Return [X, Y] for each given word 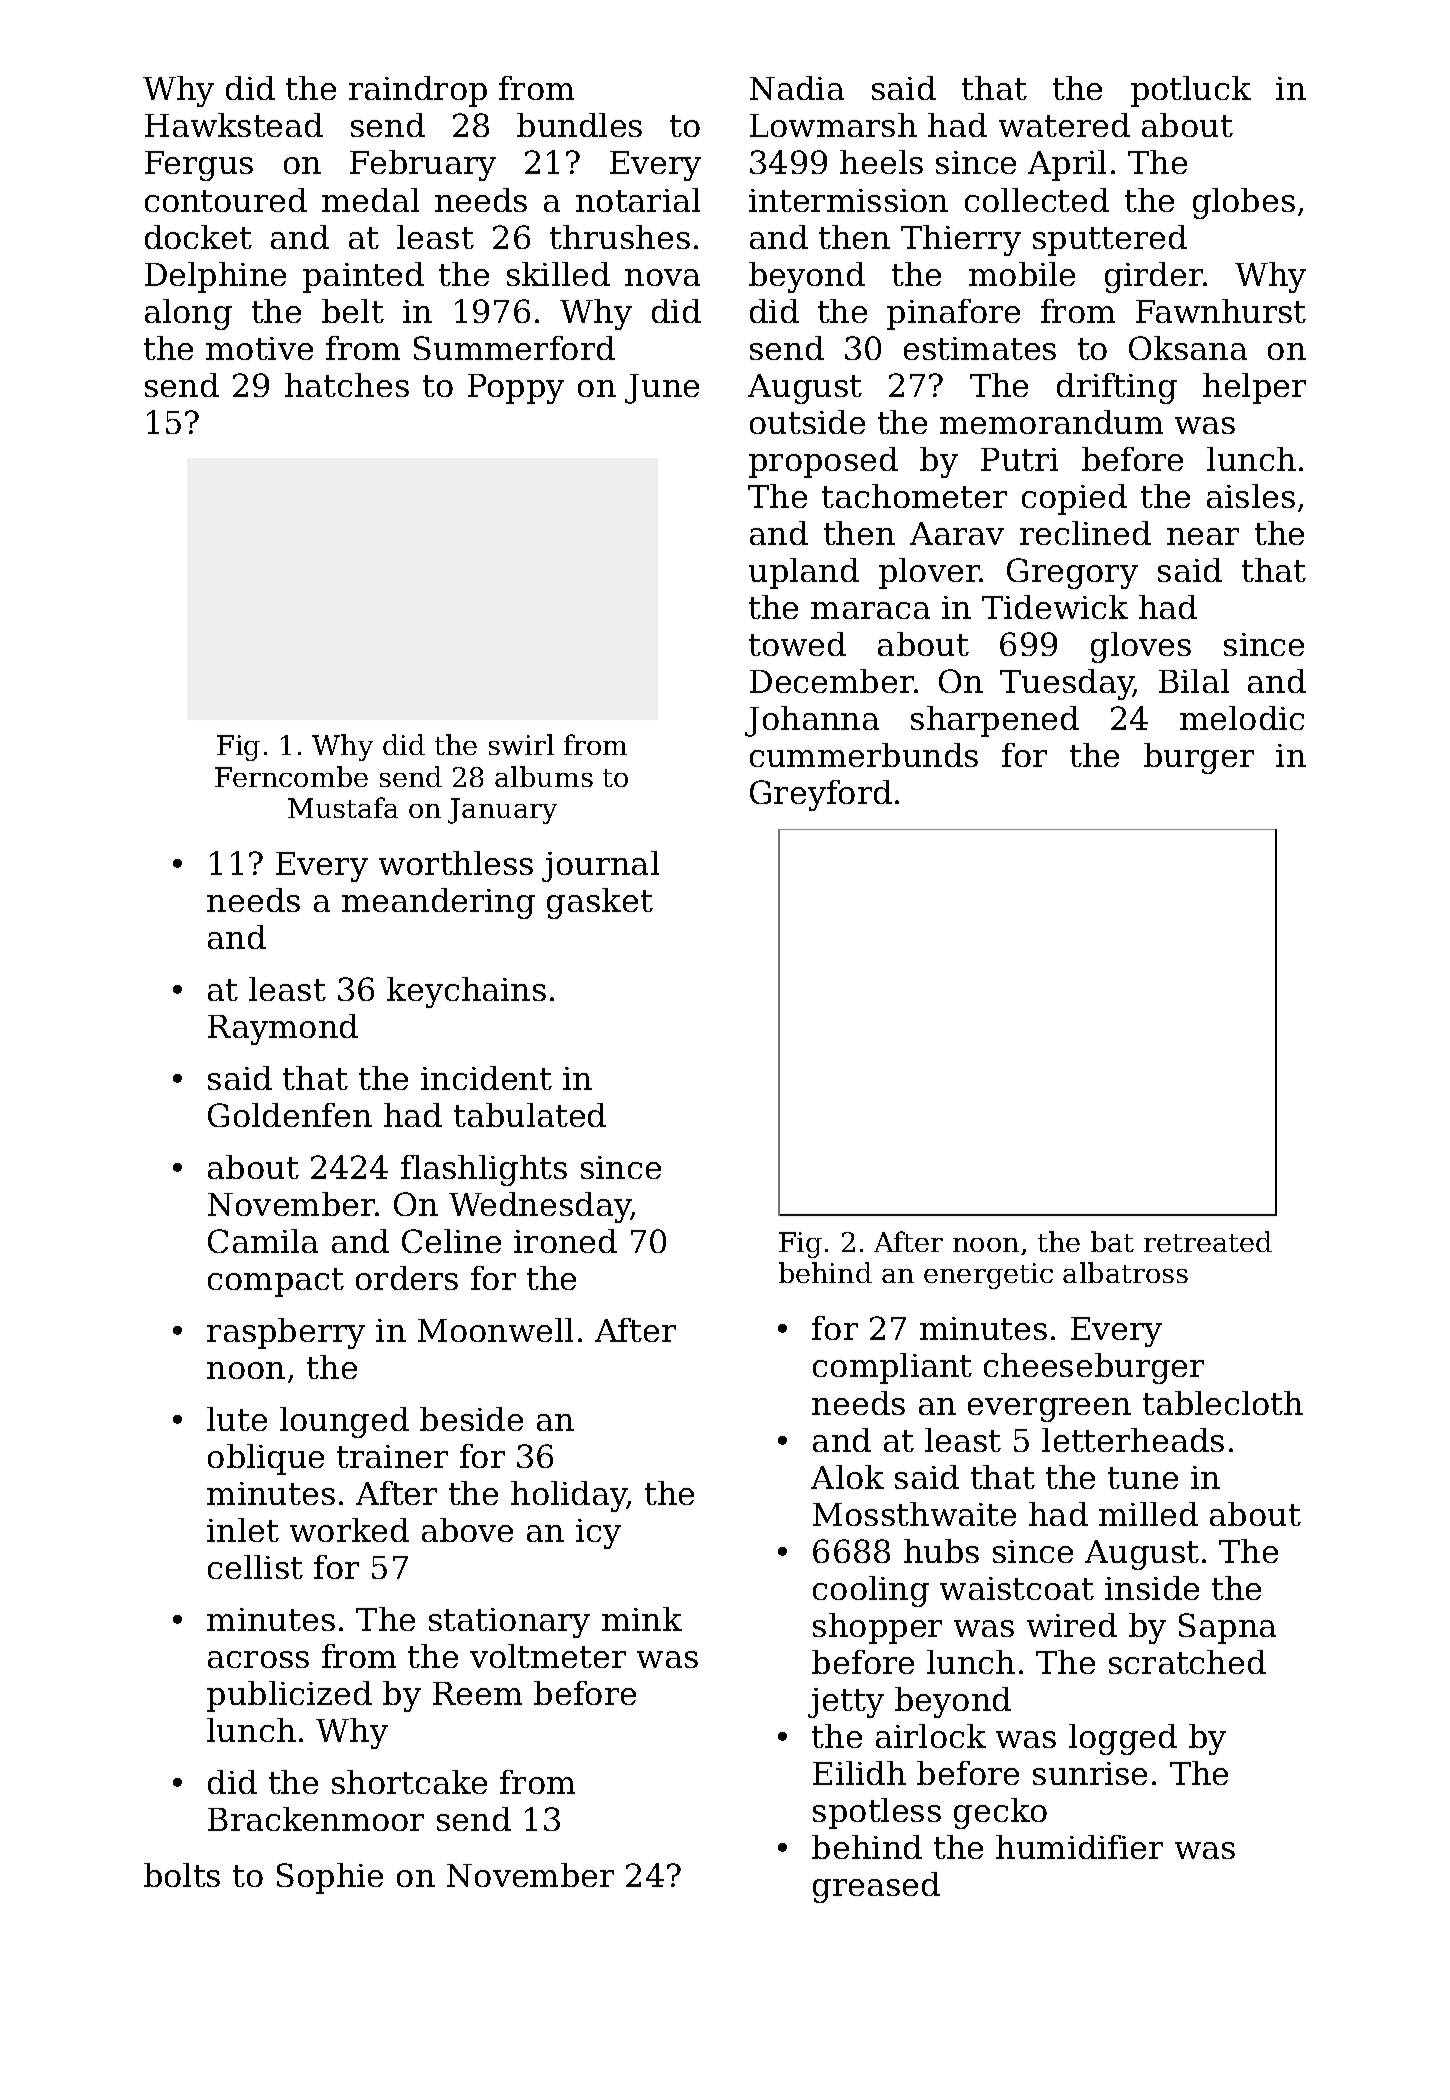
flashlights [484, 1170]
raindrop [418, 91]
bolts [182, 1875]
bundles [579, 125]
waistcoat [1017, 1588]
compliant [892, 1368]
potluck [1191, 91]
